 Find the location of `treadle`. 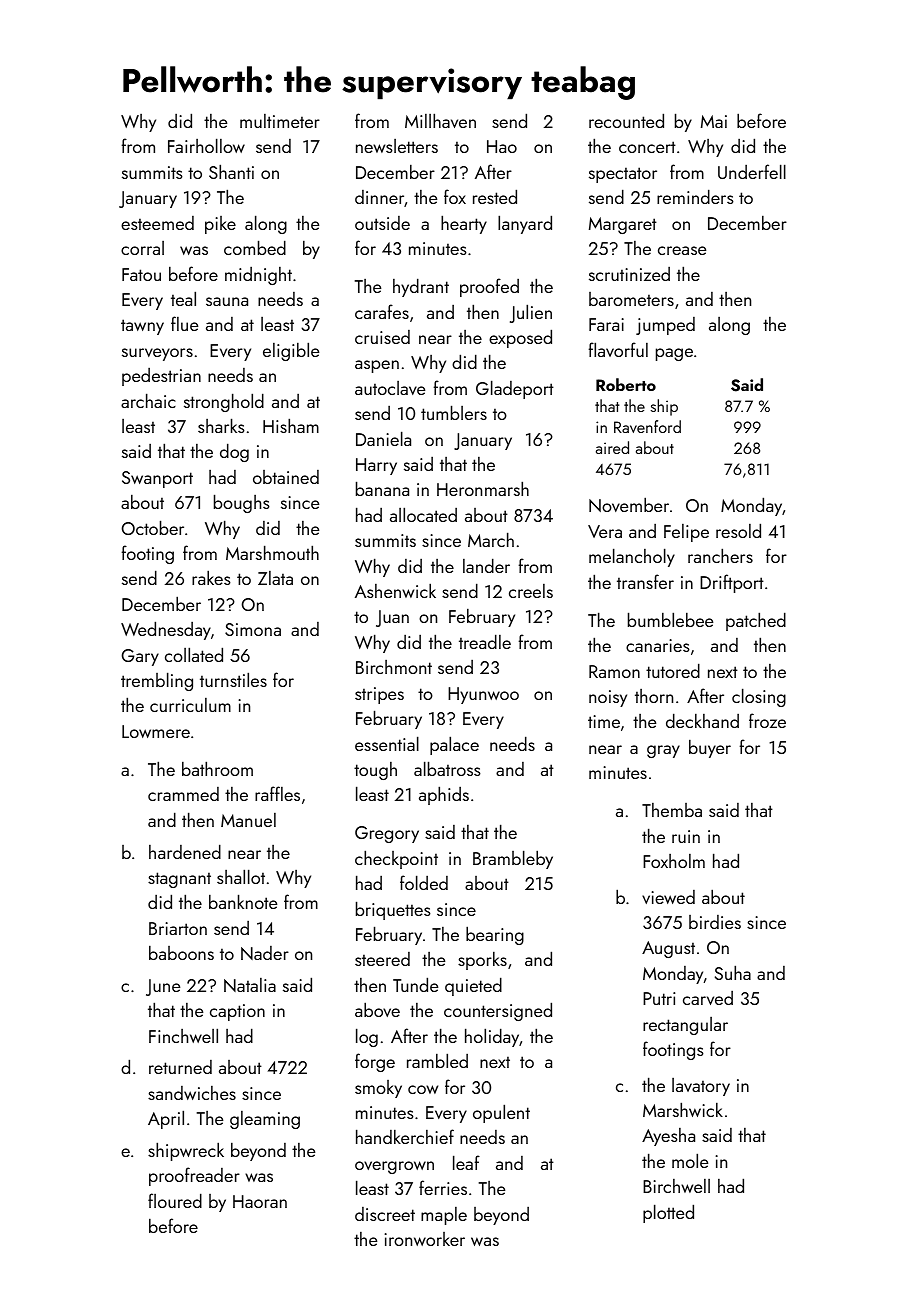

treadle is located at coordinates (485, 641).
